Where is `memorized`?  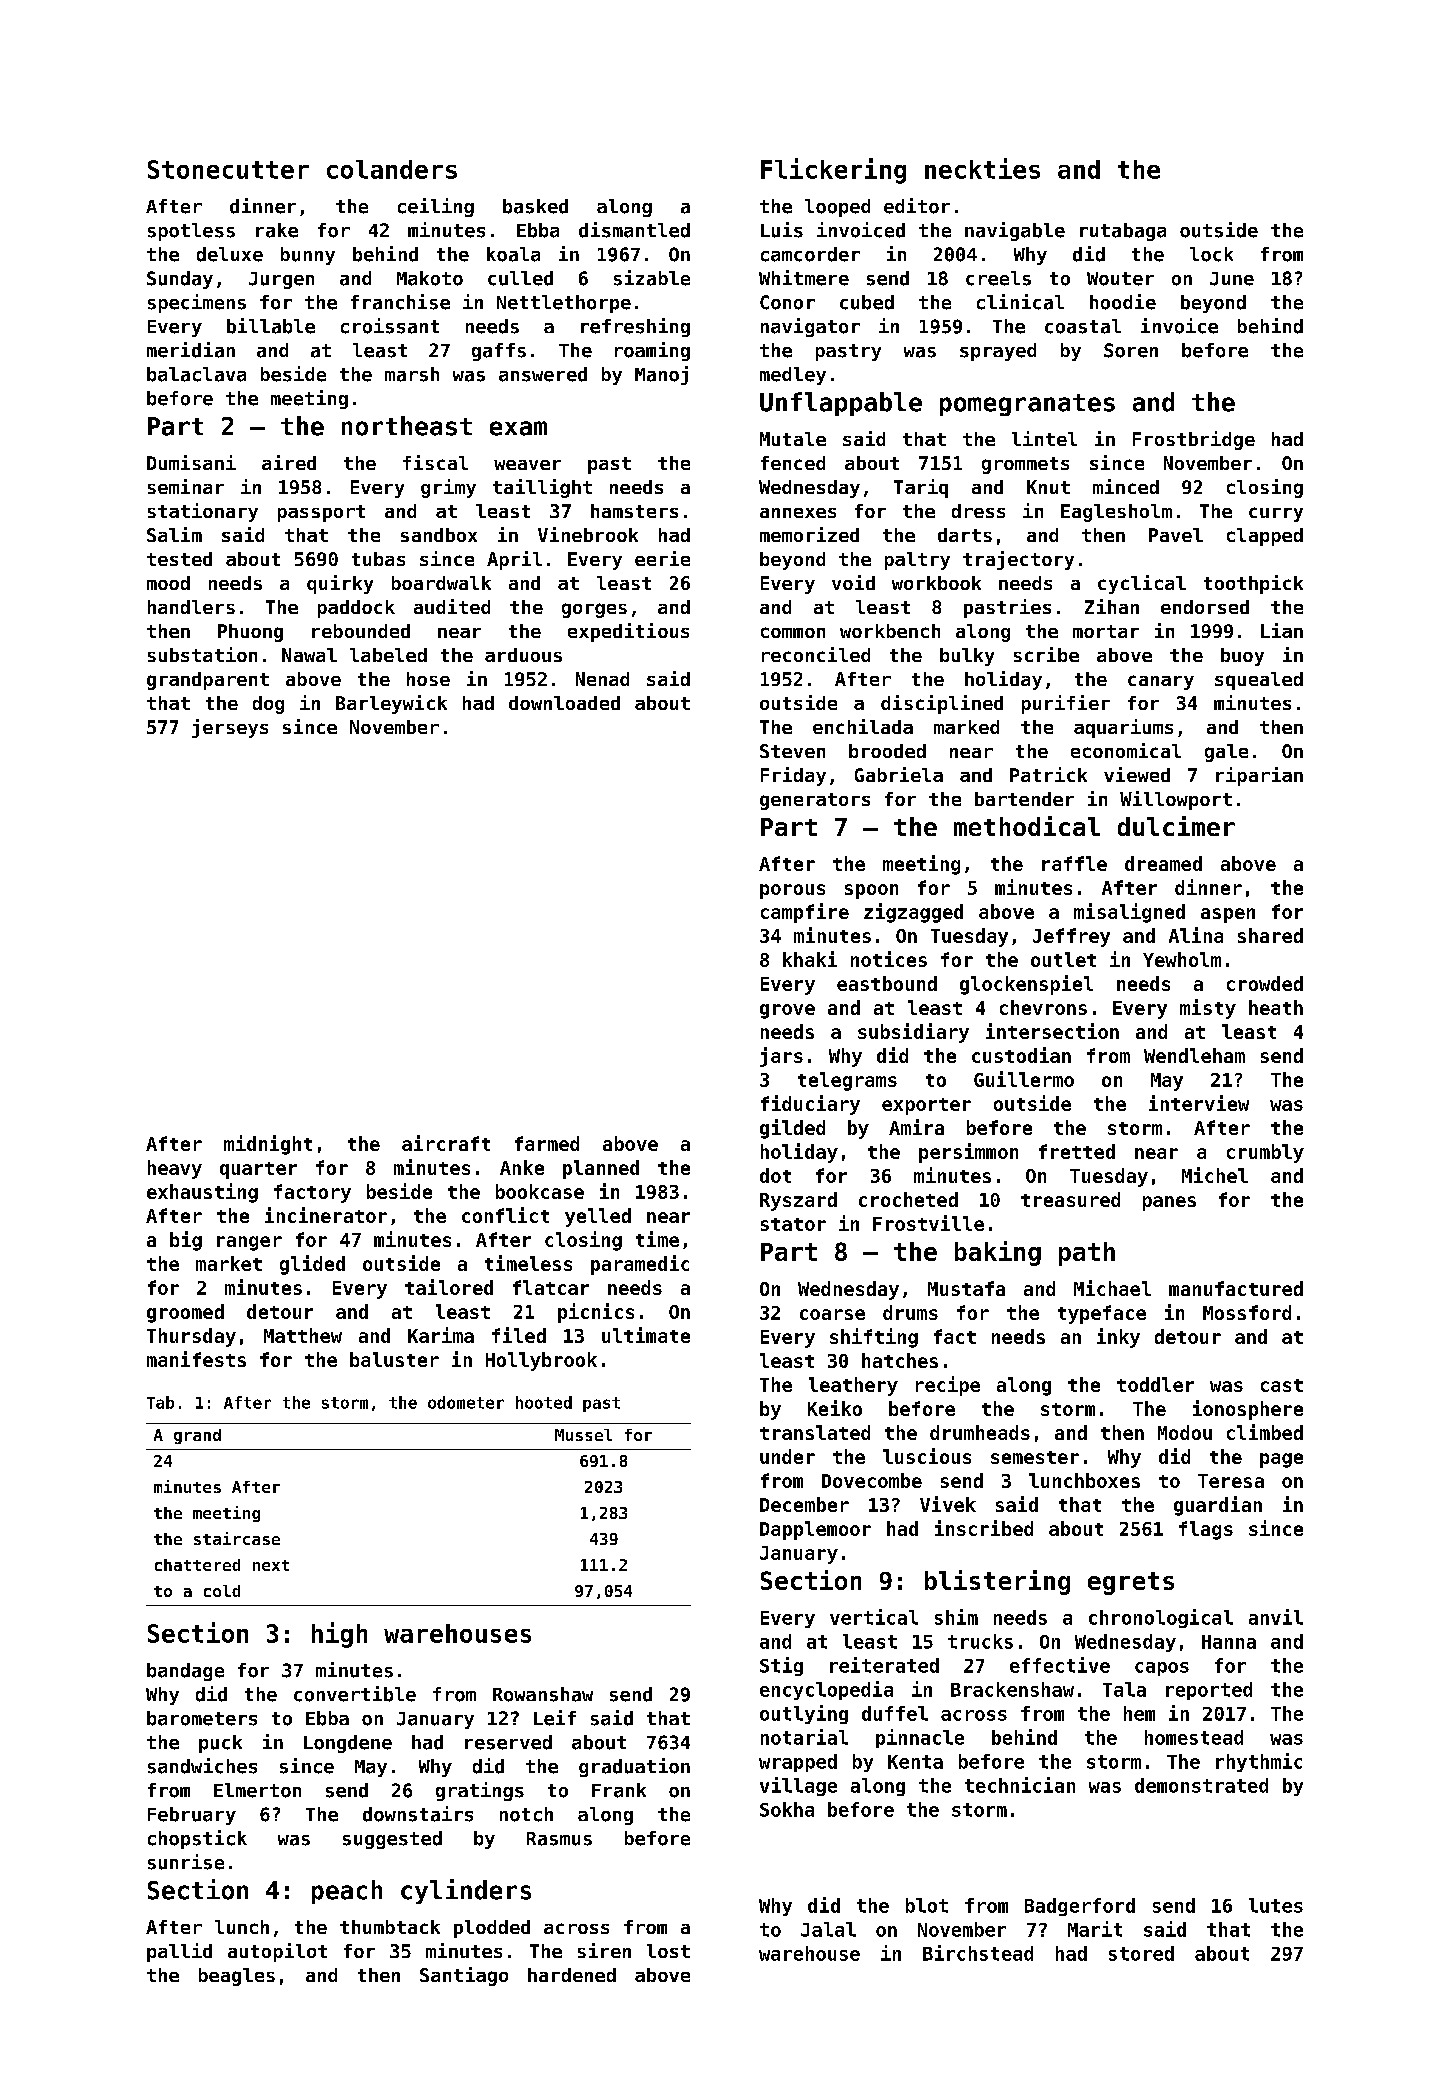 memorized is located at coordinates (809, 534).
